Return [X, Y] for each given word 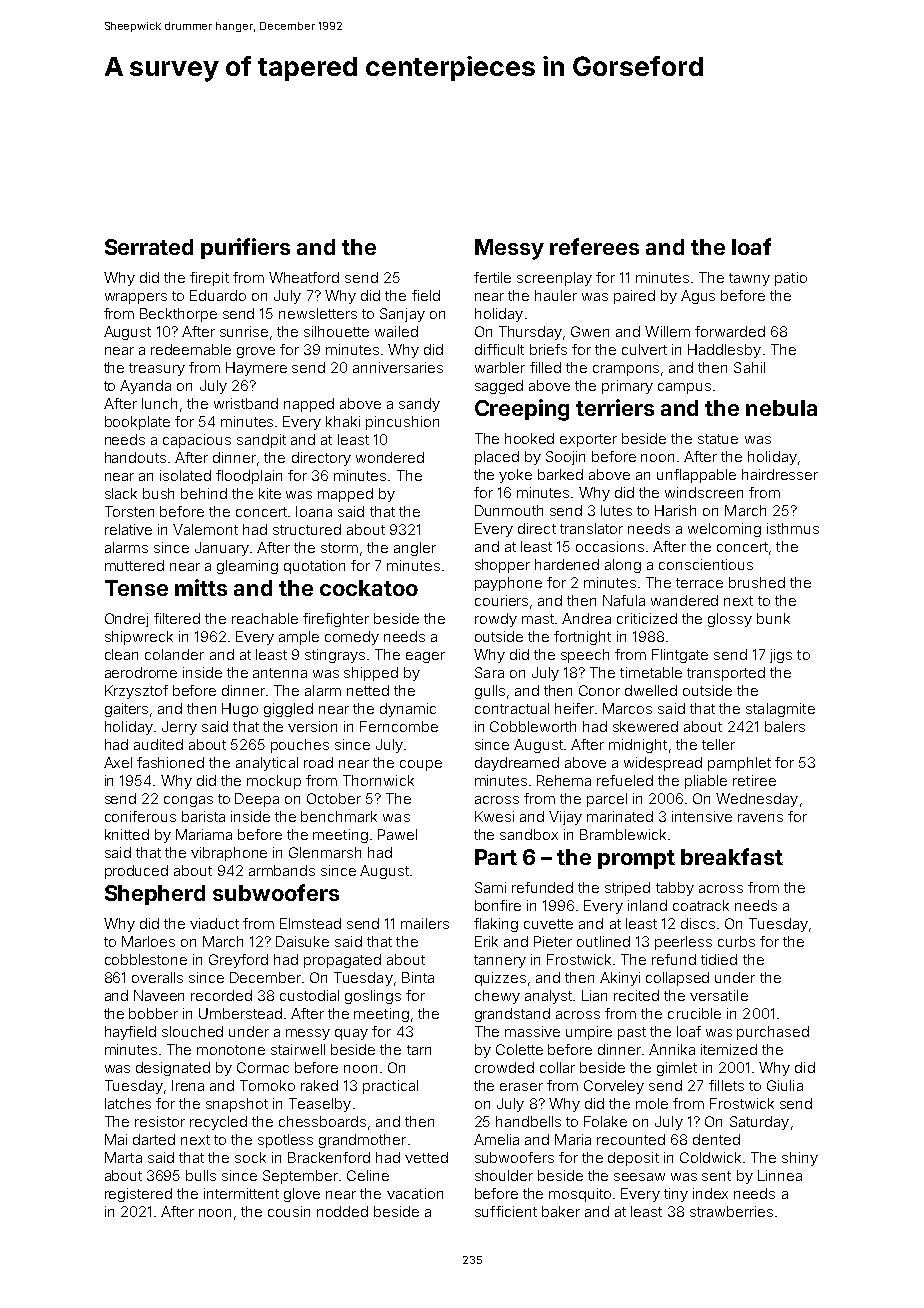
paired [634, 297]
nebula [781, 408]
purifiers [245, 248]
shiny [800, 1159]
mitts [201, 587]
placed [497, 458]
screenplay [554, 279]
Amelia [496, 1139]
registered [138, 1195]
